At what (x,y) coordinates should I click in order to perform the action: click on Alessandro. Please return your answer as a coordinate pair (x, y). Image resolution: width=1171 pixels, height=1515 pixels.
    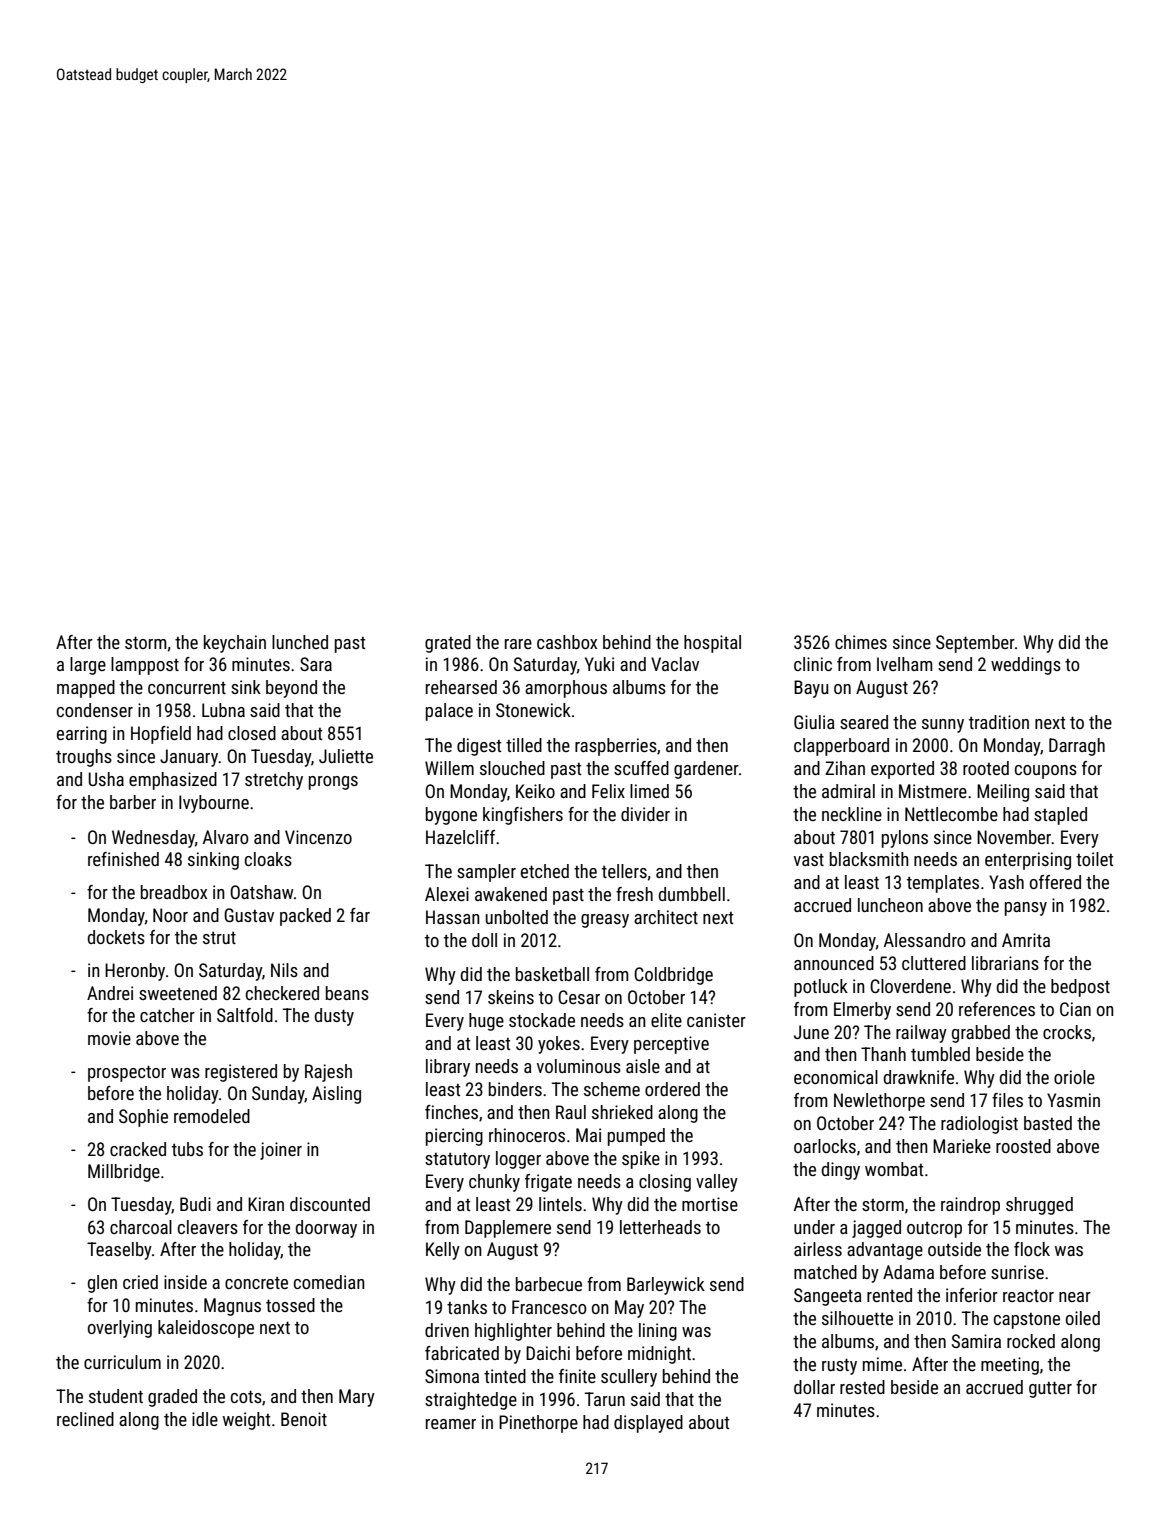
    Looking at the image, I should click on (925, 940).
